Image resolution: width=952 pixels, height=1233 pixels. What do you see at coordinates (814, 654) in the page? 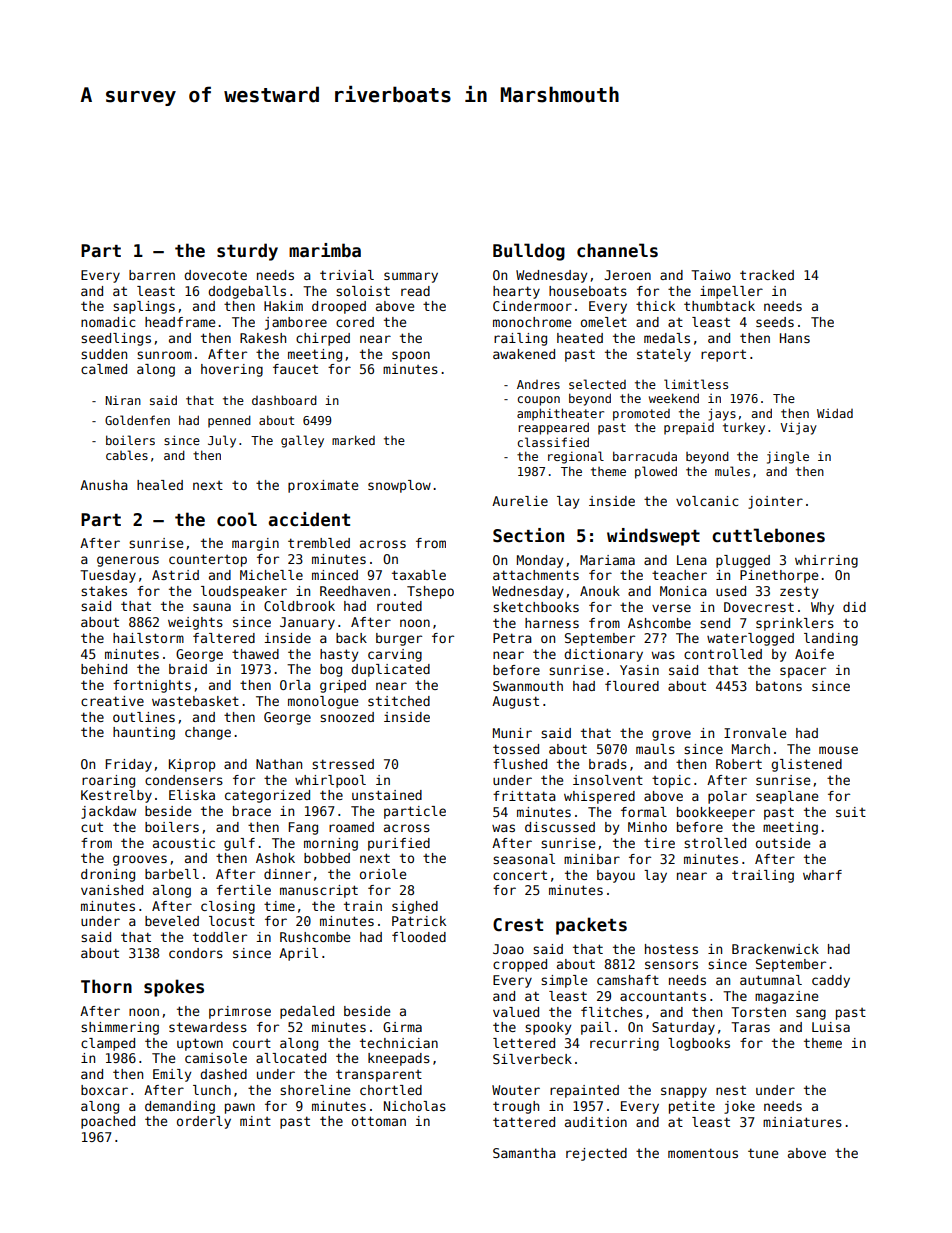
I see `Aoife` at bounding box center [814, 654].
